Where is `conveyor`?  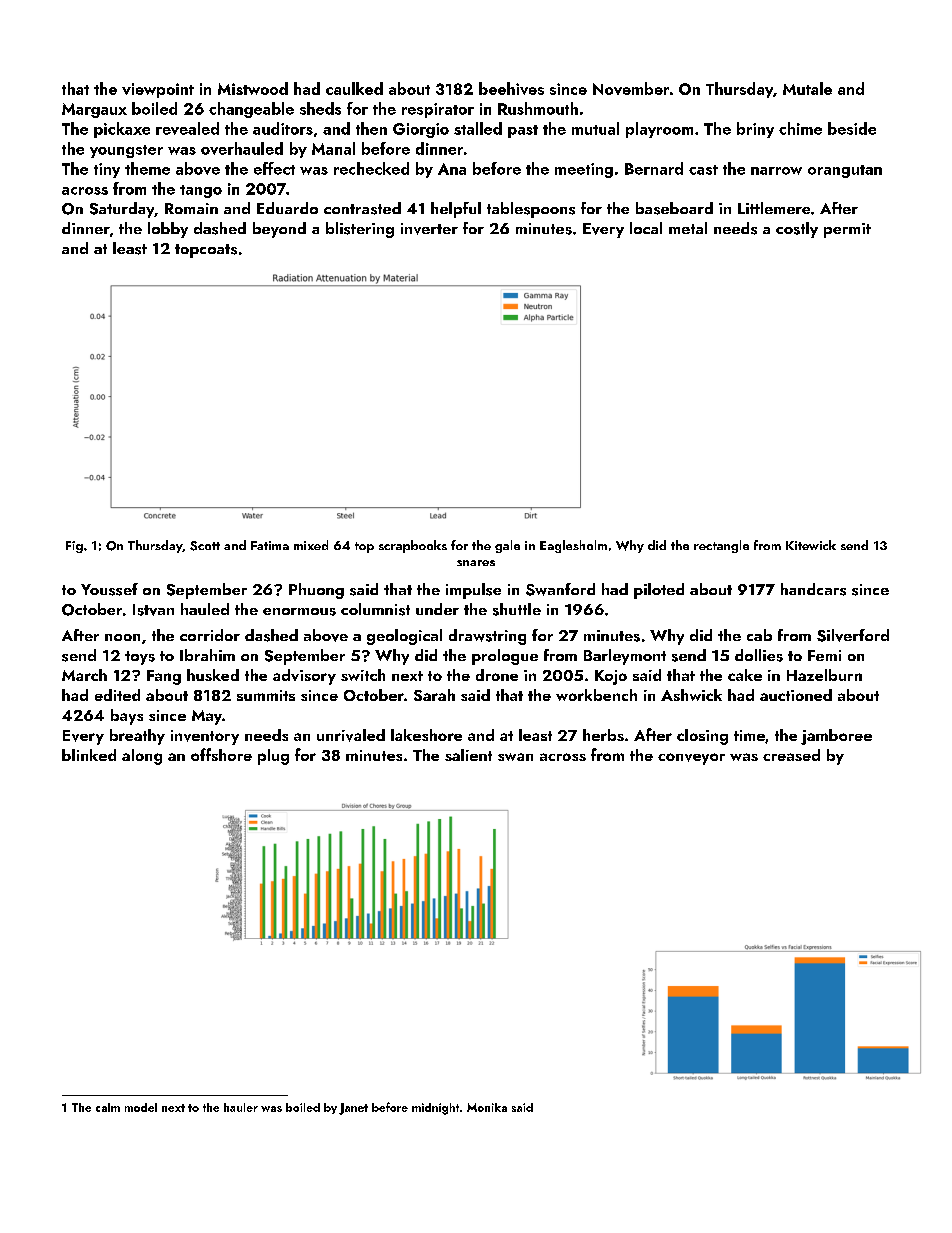 conveyor is located at coordinates (691, 759).
